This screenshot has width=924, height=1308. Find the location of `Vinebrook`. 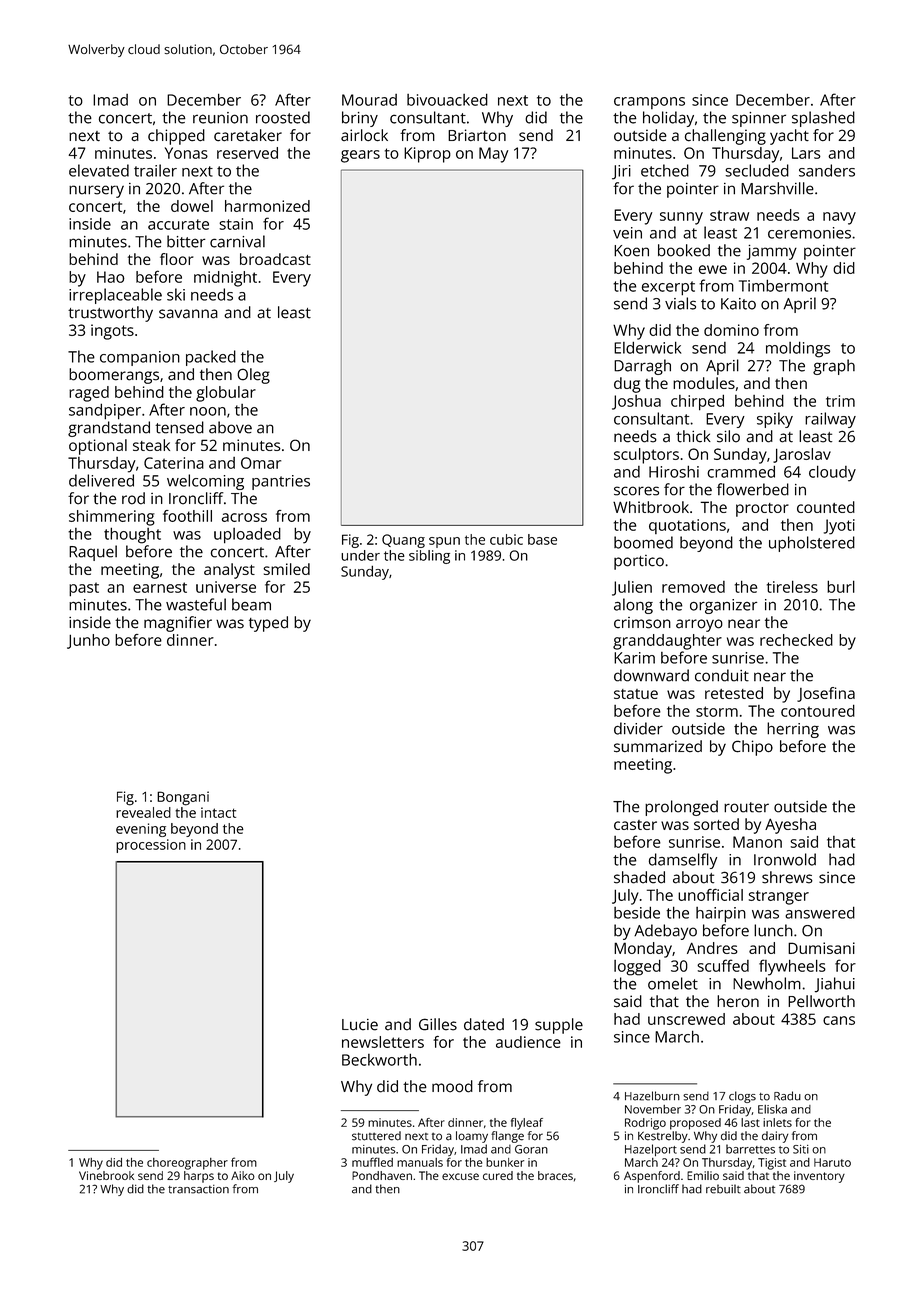

Vinebrook is located at coordinates (106, 1175).
